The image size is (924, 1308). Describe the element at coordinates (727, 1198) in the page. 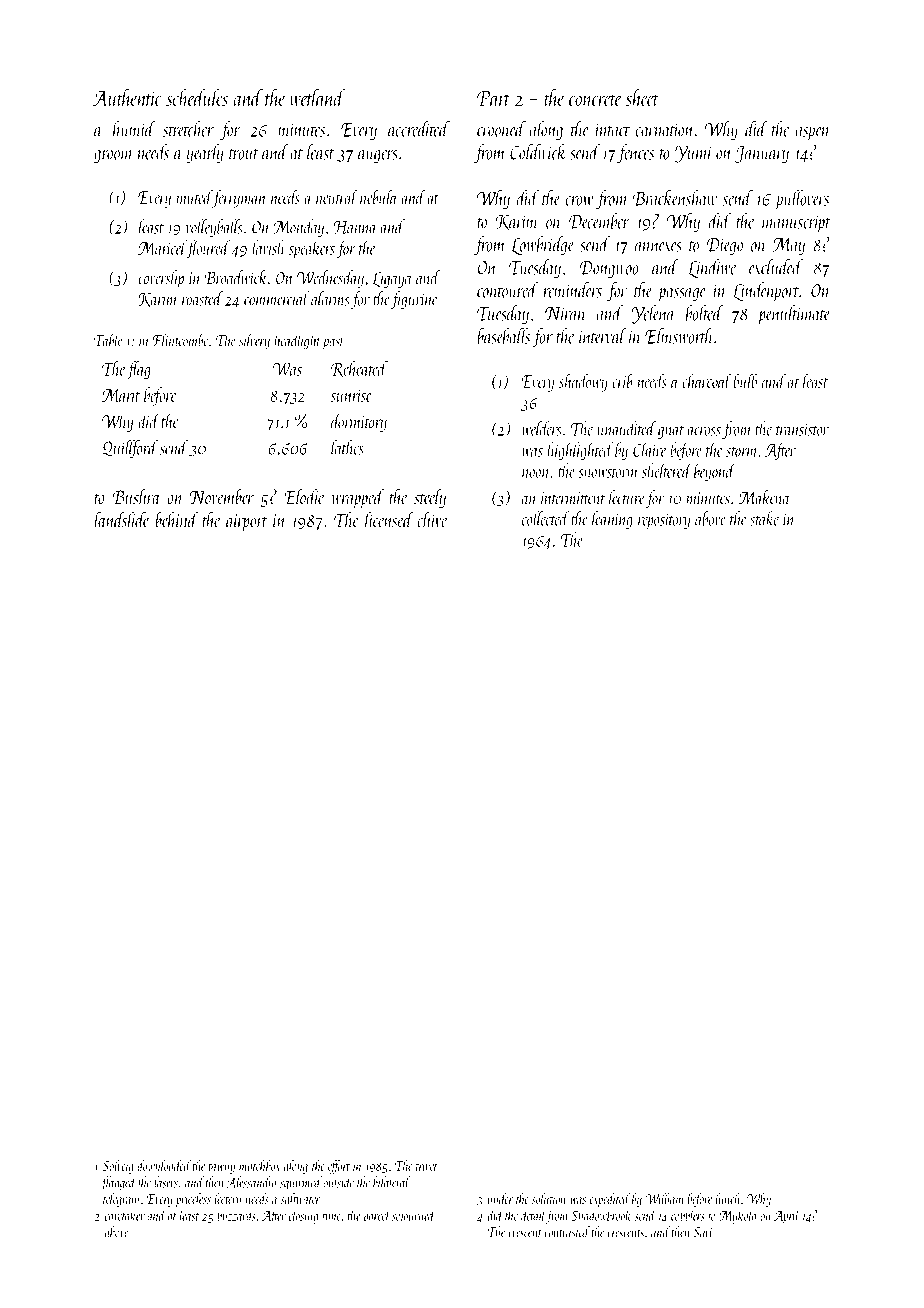

I see `lunch` at that location.
